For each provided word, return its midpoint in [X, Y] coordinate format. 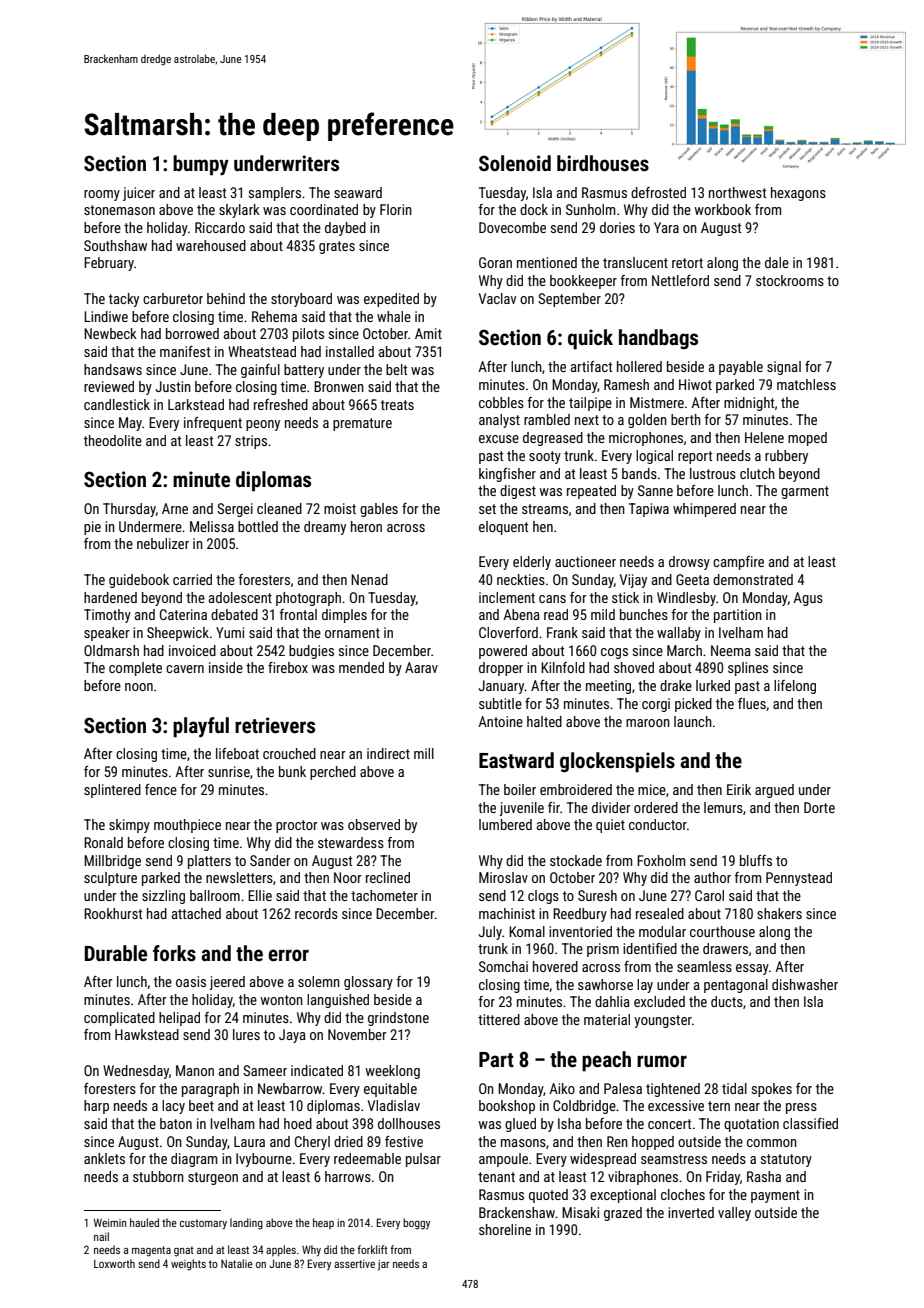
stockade [576, 860]
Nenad [369, 579]
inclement [507, 597]
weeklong [393, 1072]
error [288, 955]
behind [226, 298]
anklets [104, 1158]
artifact [591, 366]
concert [669, 1124]
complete [135, 669]
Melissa [212, 526]
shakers [779, 913]
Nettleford [680, 280]
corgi [656, 705]
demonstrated [753, 579]
